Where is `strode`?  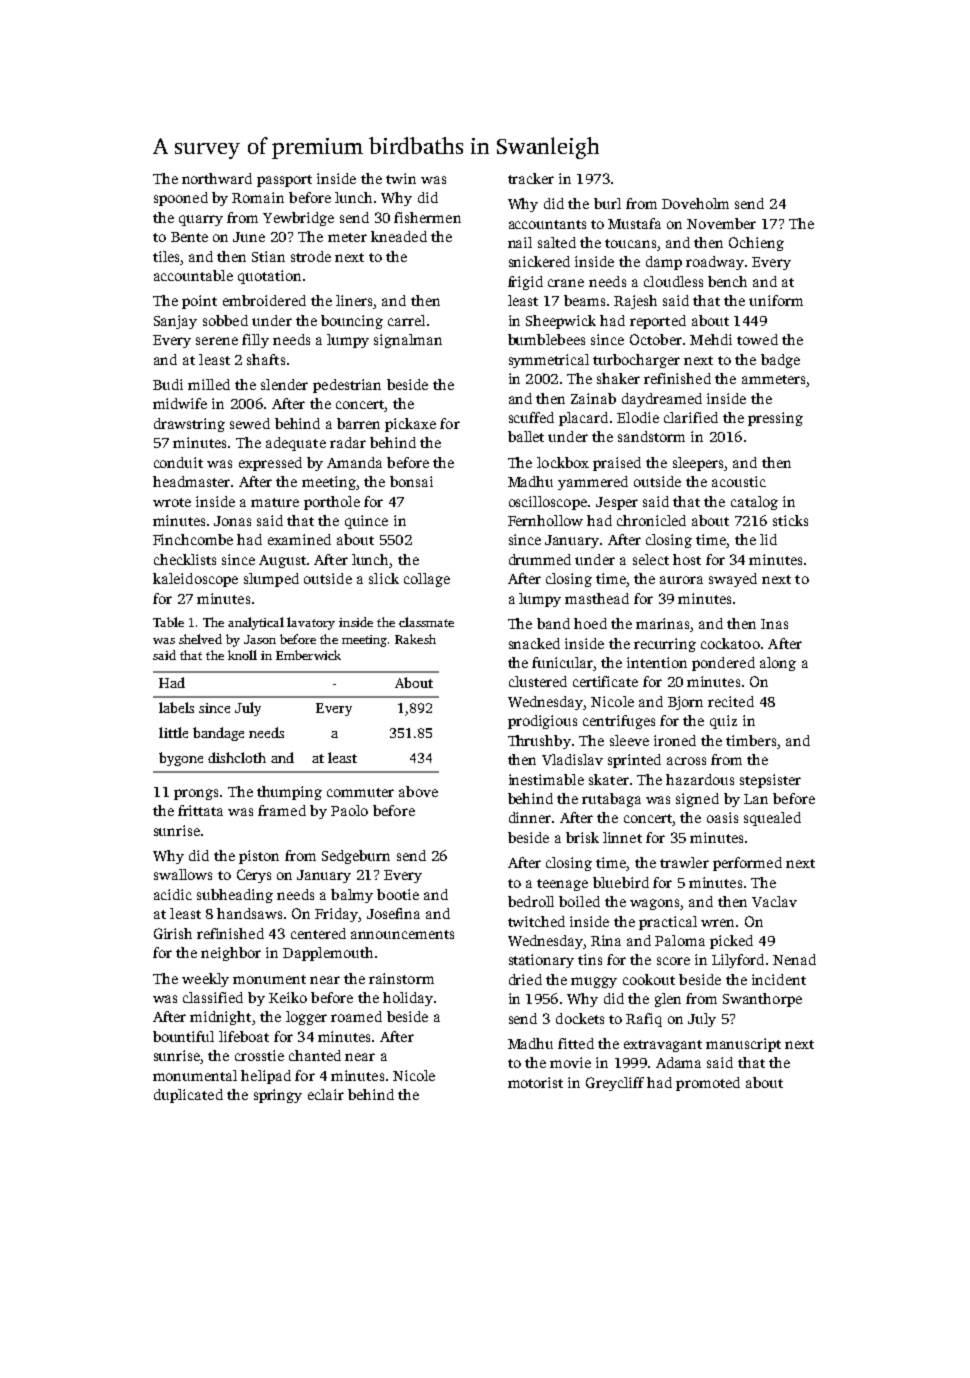 strode is located at coordinates (311, 256).
